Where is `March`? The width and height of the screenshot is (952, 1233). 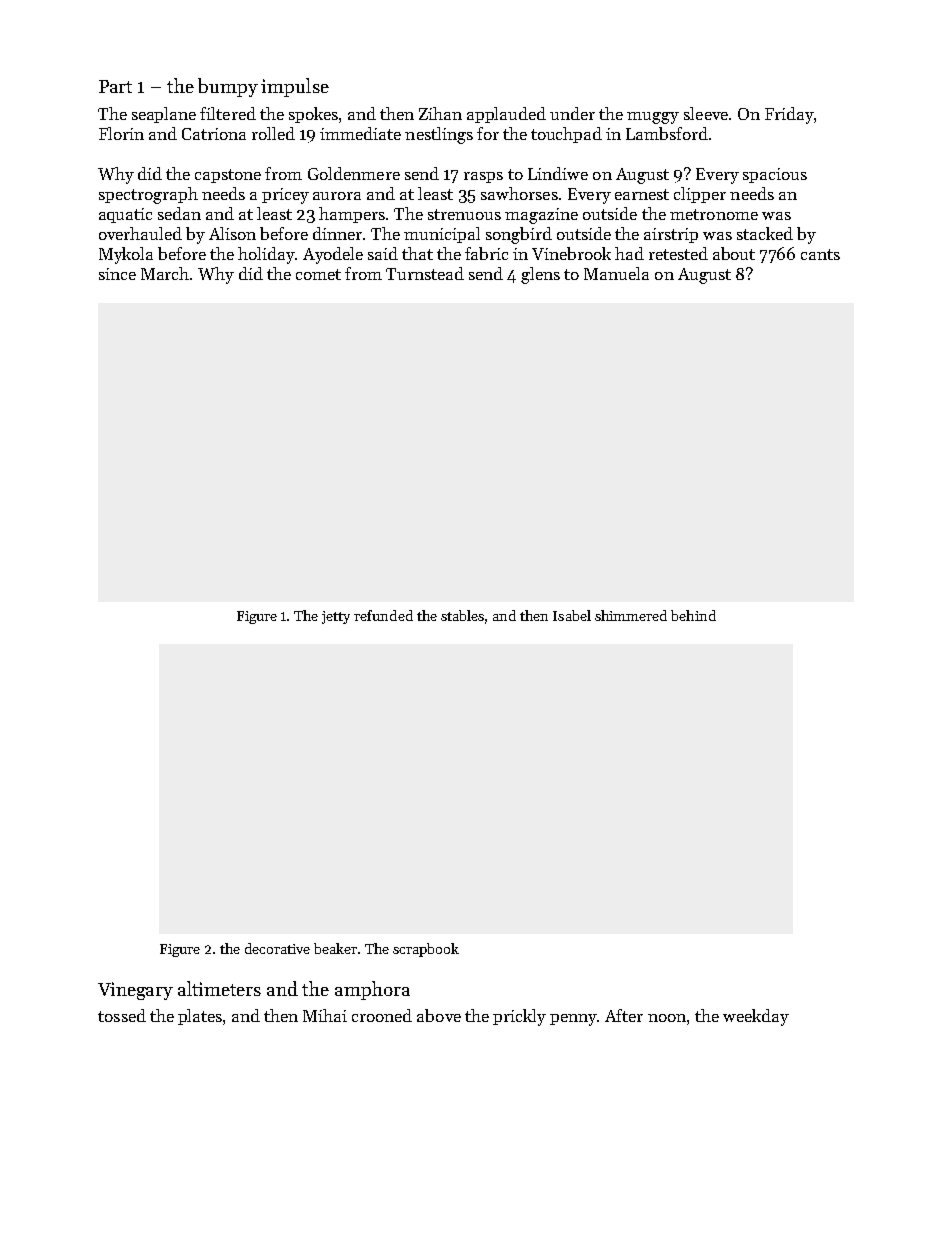
March is located at coordinates (165, 273).
